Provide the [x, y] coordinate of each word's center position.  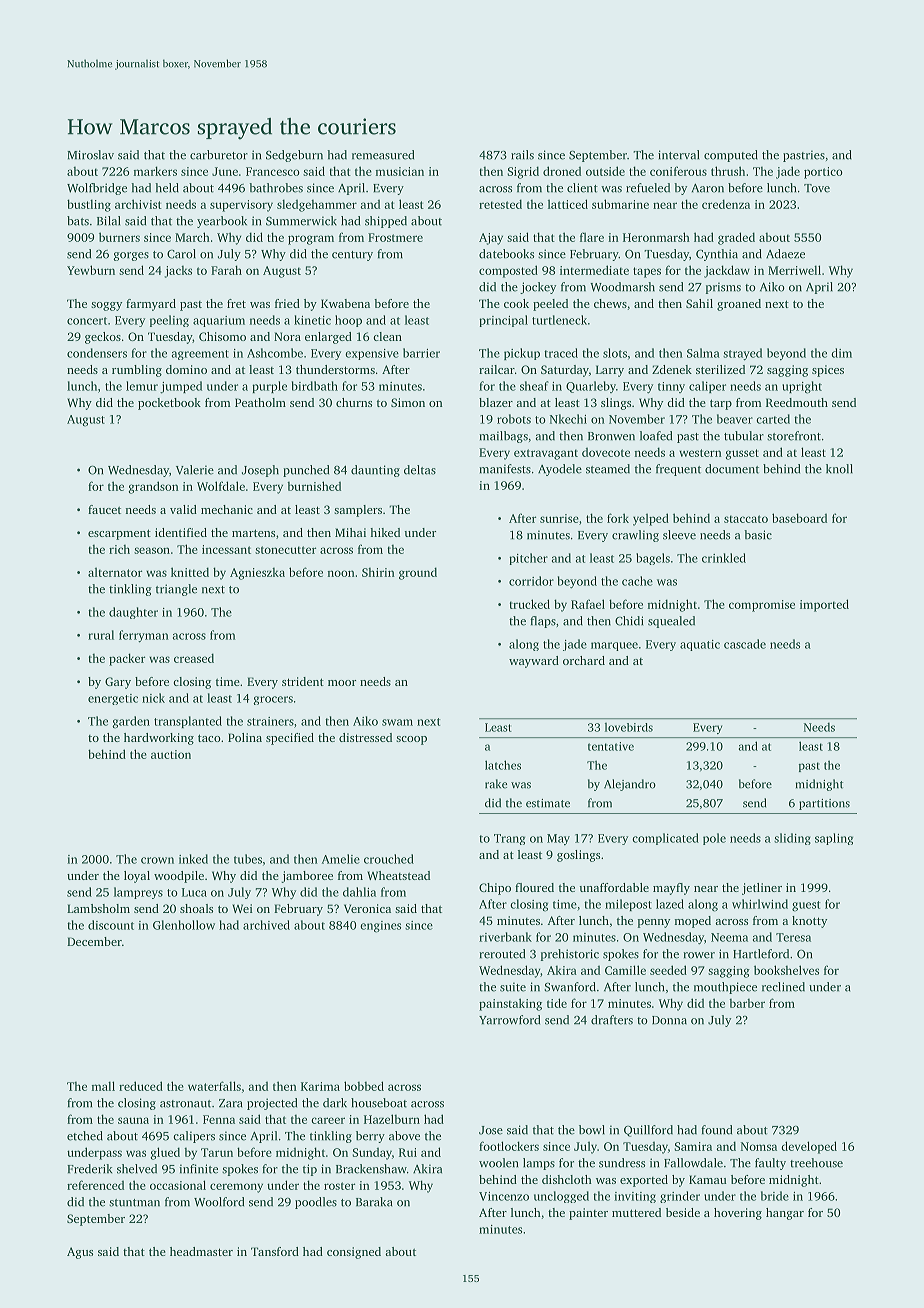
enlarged [328, 338]
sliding [792, 839]
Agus [80, 1253]
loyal [137, 877]
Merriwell [794, 270]
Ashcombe [275, 353]
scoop [411, 740]
